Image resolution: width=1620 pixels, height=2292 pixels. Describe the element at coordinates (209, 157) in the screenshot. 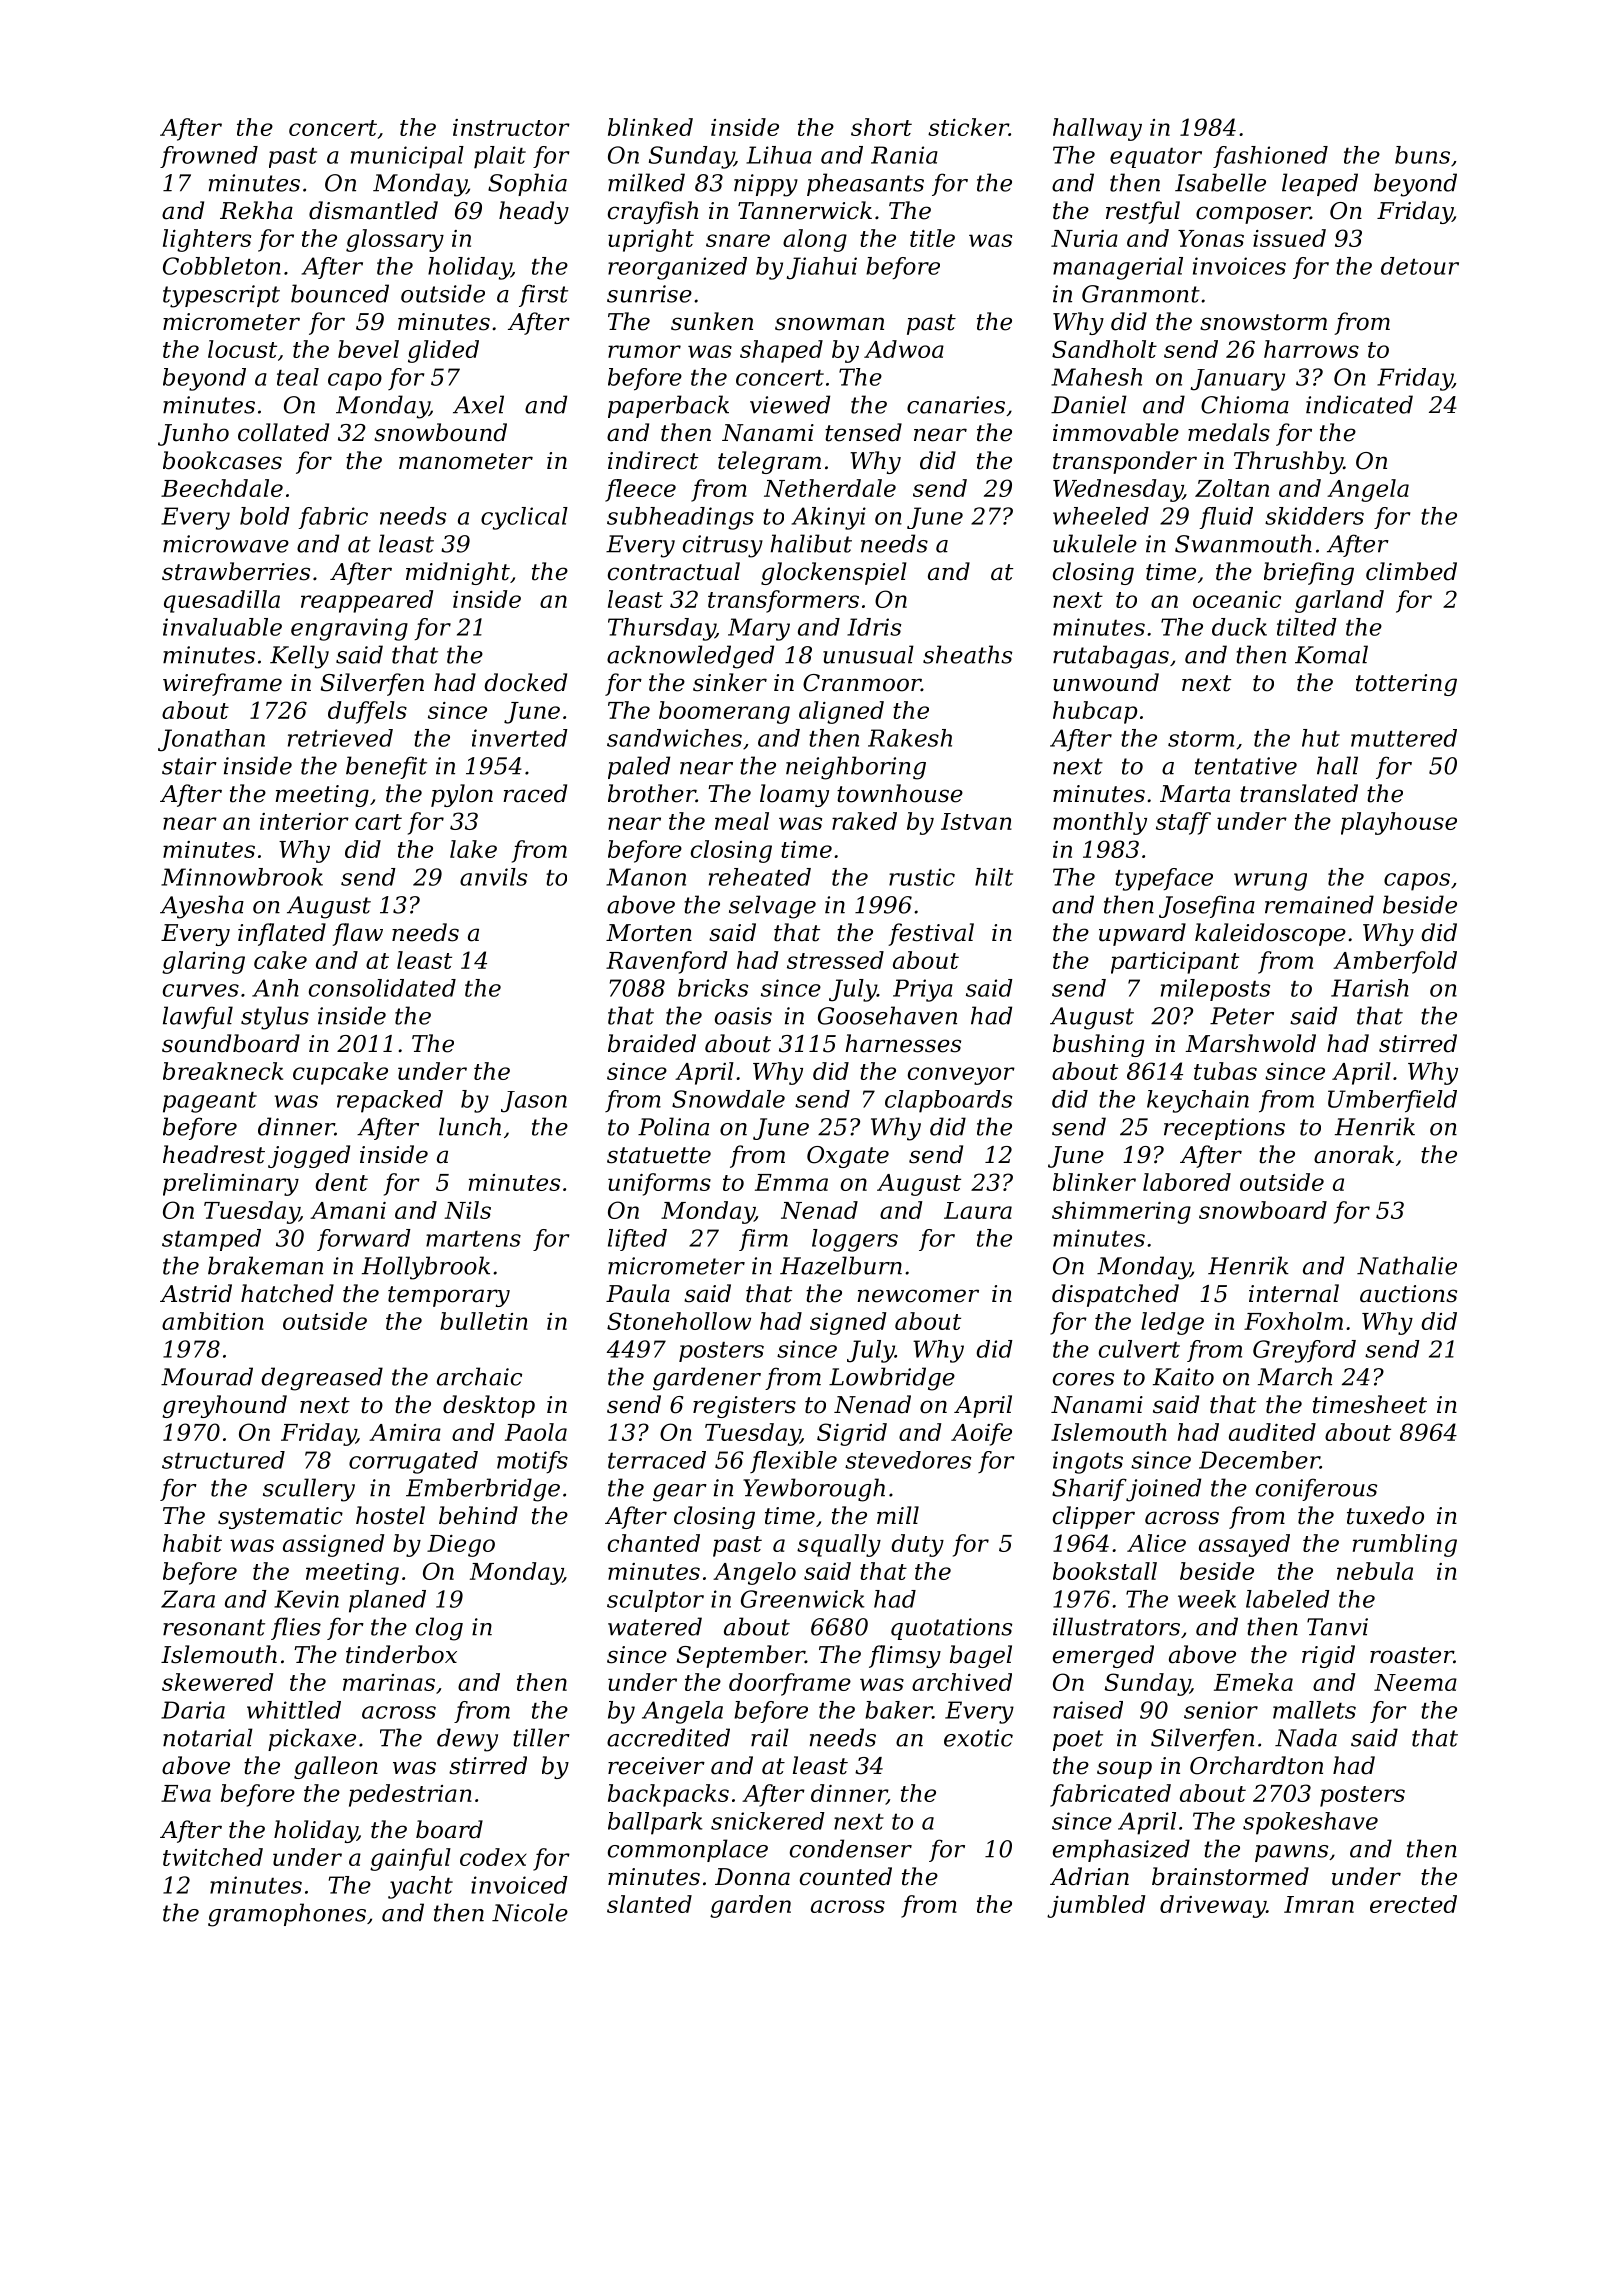

I see `frowned` at that location.
